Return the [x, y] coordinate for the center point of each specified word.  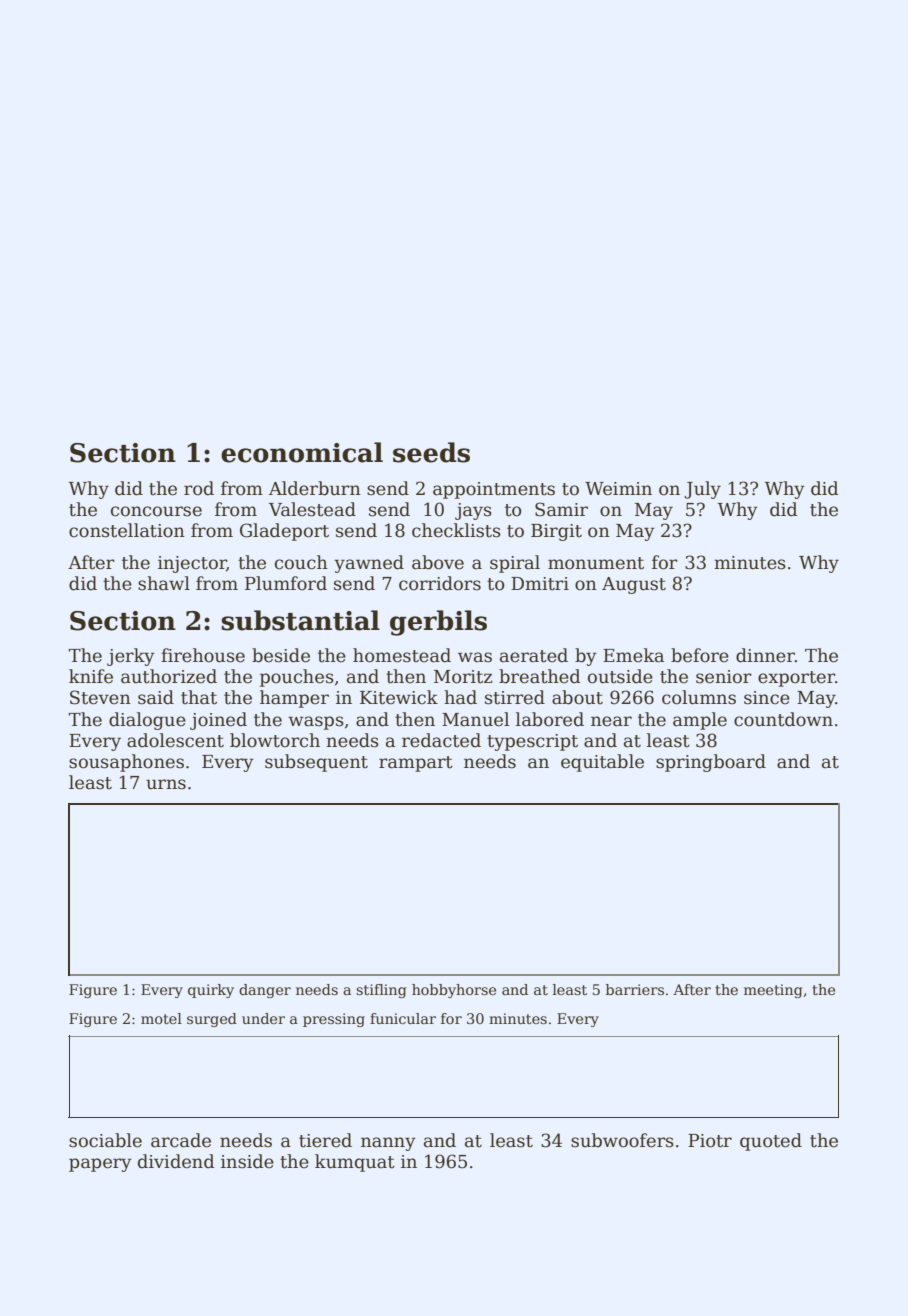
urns [166, 784]
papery [100, 1165]
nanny [388, 1144]
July [702, 490]
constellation [127, 530]
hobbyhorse [454, 991]
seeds [431, 452]
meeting [773, 991]
